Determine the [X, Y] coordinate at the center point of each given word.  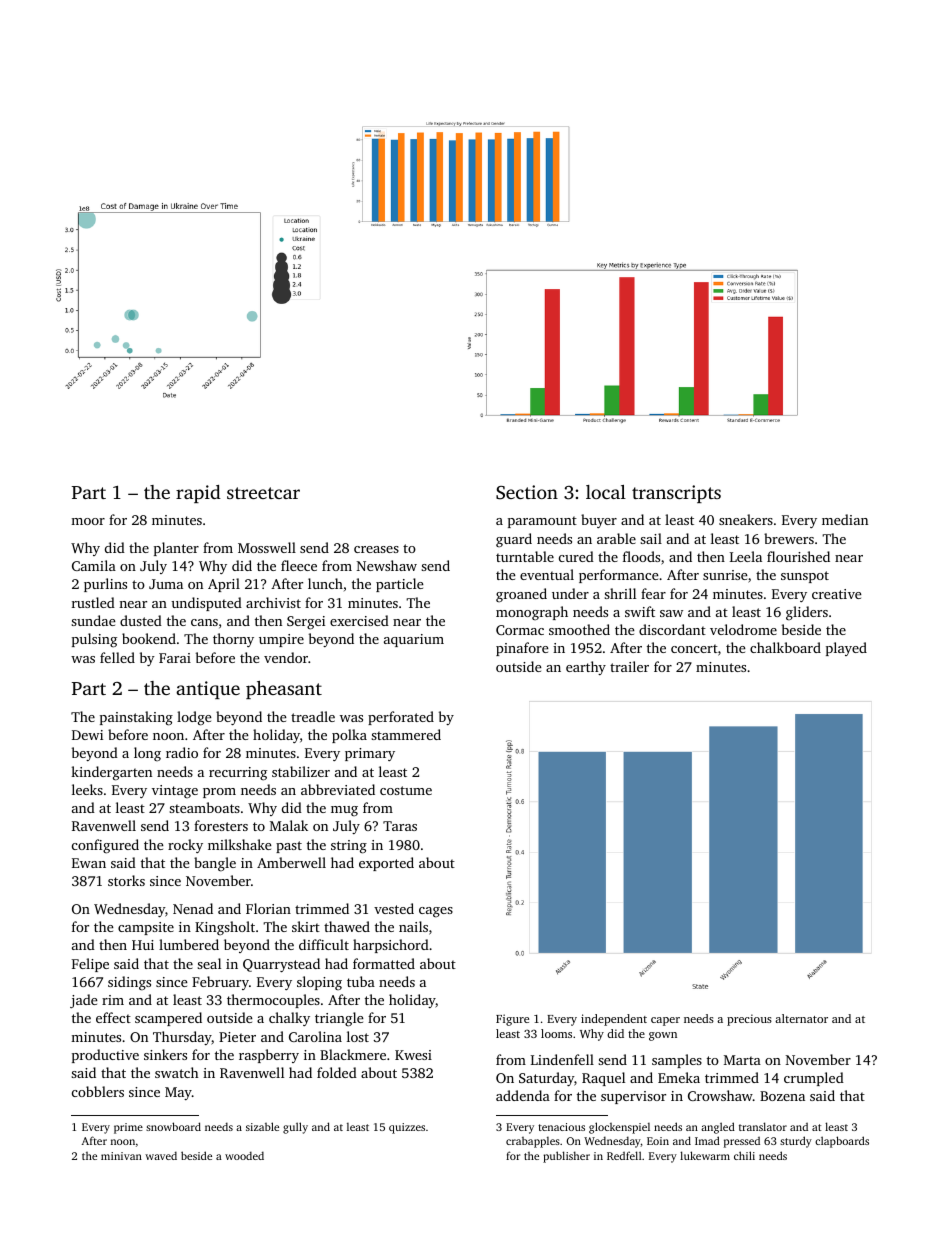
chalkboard [785, 647]
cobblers [98, 1091]
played [846, 649]
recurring [238, 774]
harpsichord [391, 946]
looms [556, 1033]
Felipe [90, 965]
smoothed [579, 629]
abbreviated [338, 789]
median [845, 519]
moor [88, 521]
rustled [93, 602]
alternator [801, 1018]
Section [527, 492]
